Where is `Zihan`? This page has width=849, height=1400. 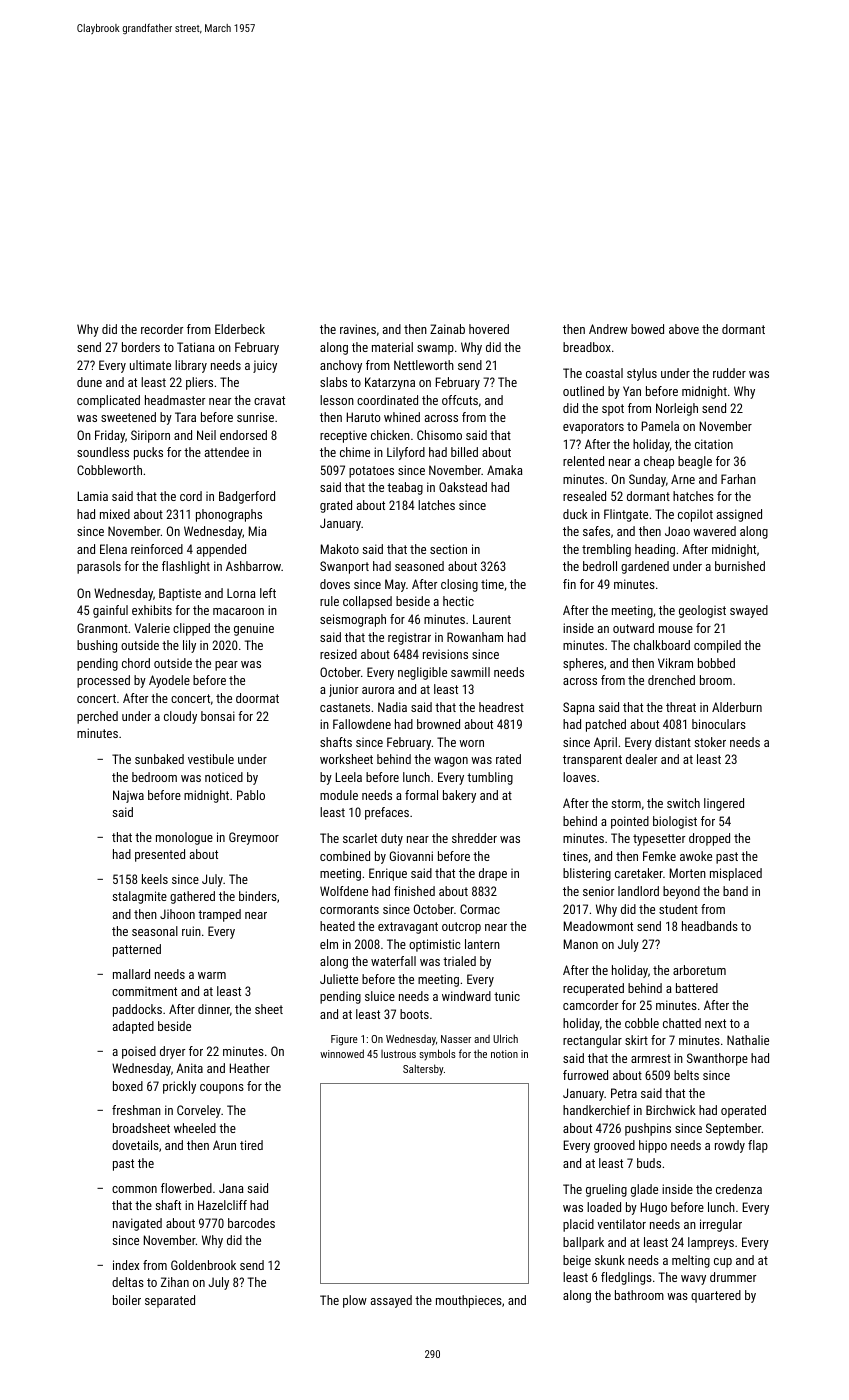
Zihan is located at coordinates (175, 1282).
